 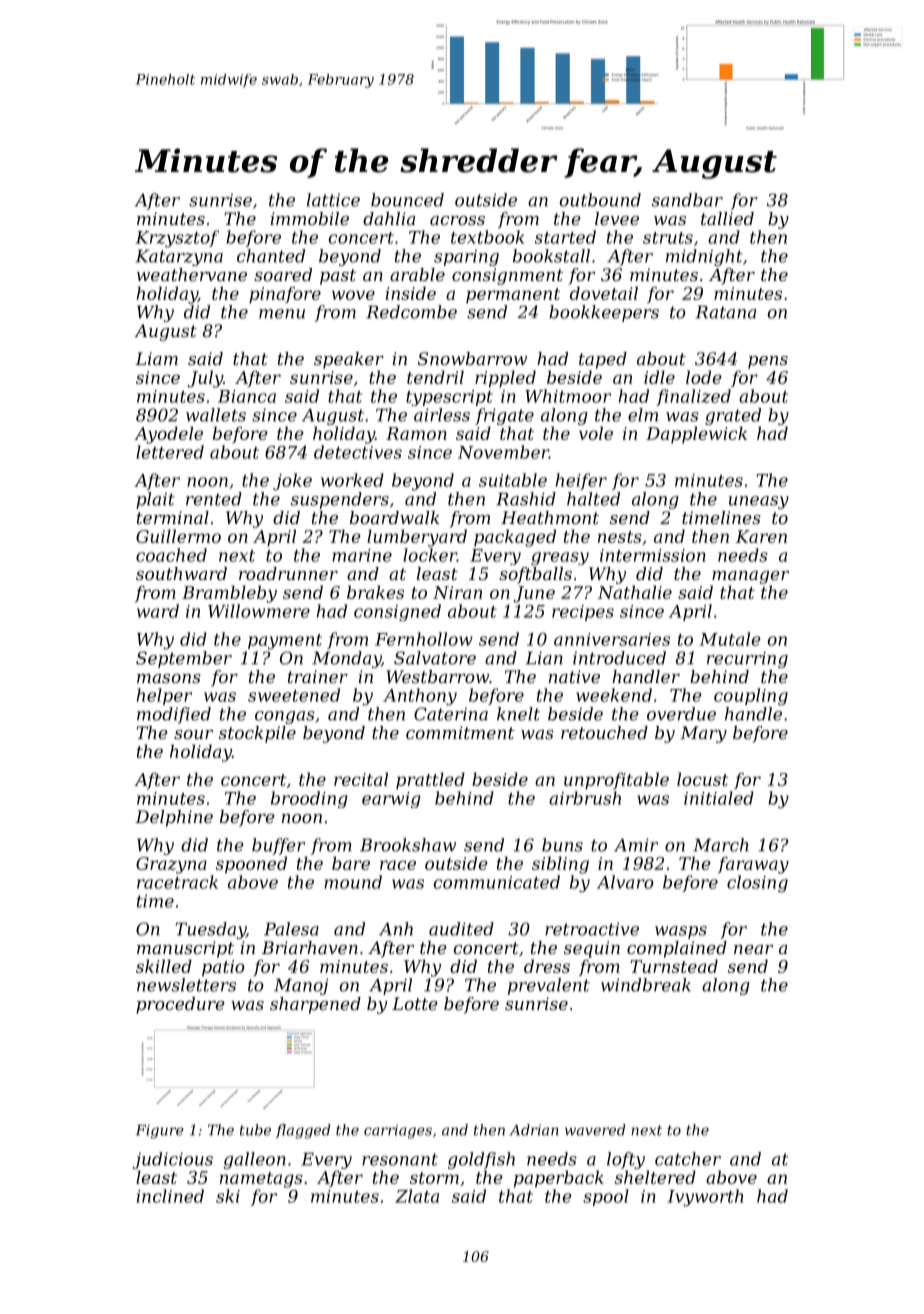 What do you see at coordinates (407, 200) in the document?
I see `bounced` at bounding box center [407, 200].
